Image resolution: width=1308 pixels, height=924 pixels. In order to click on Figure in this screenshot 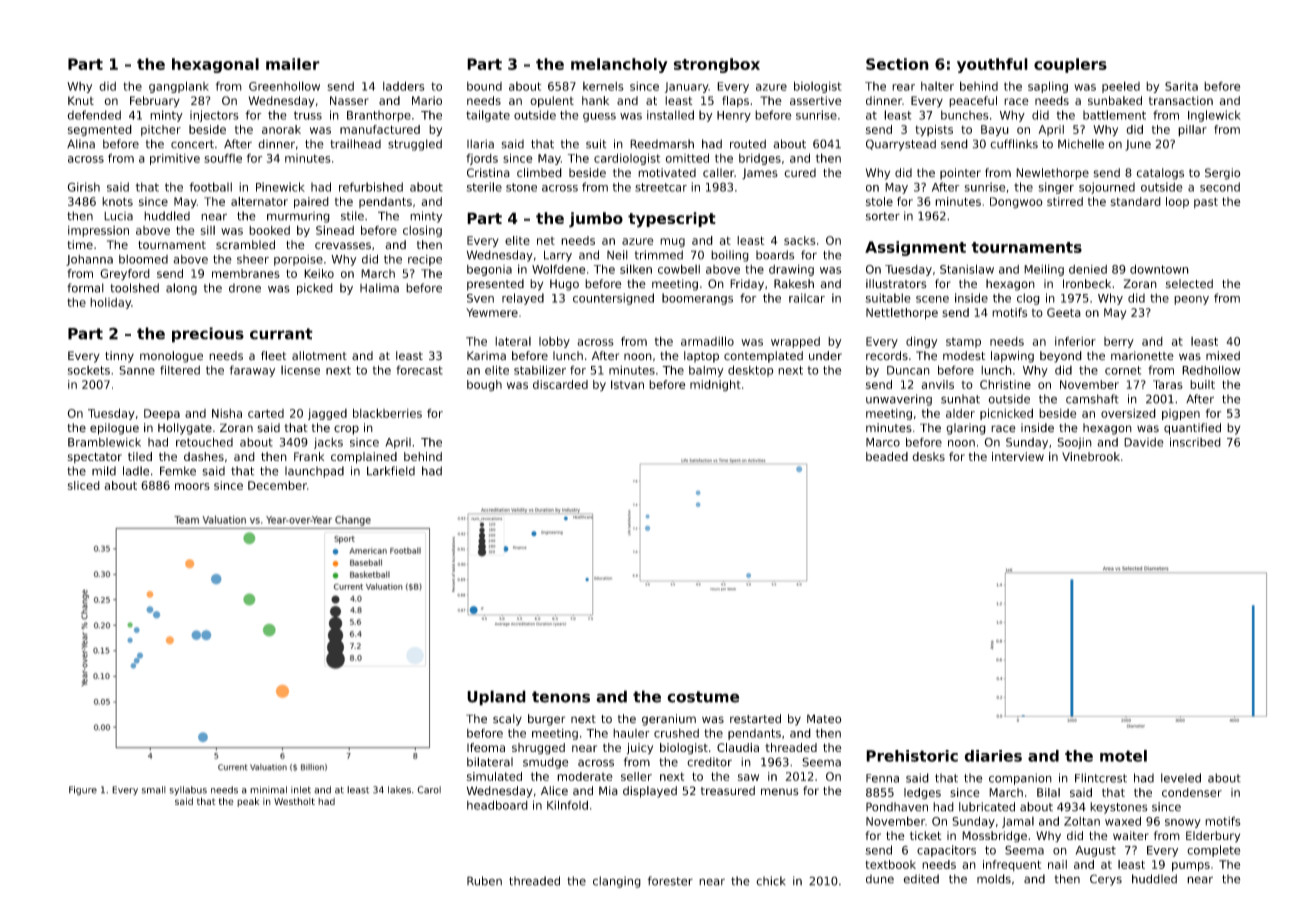, I will do `click(83, 791)`.
